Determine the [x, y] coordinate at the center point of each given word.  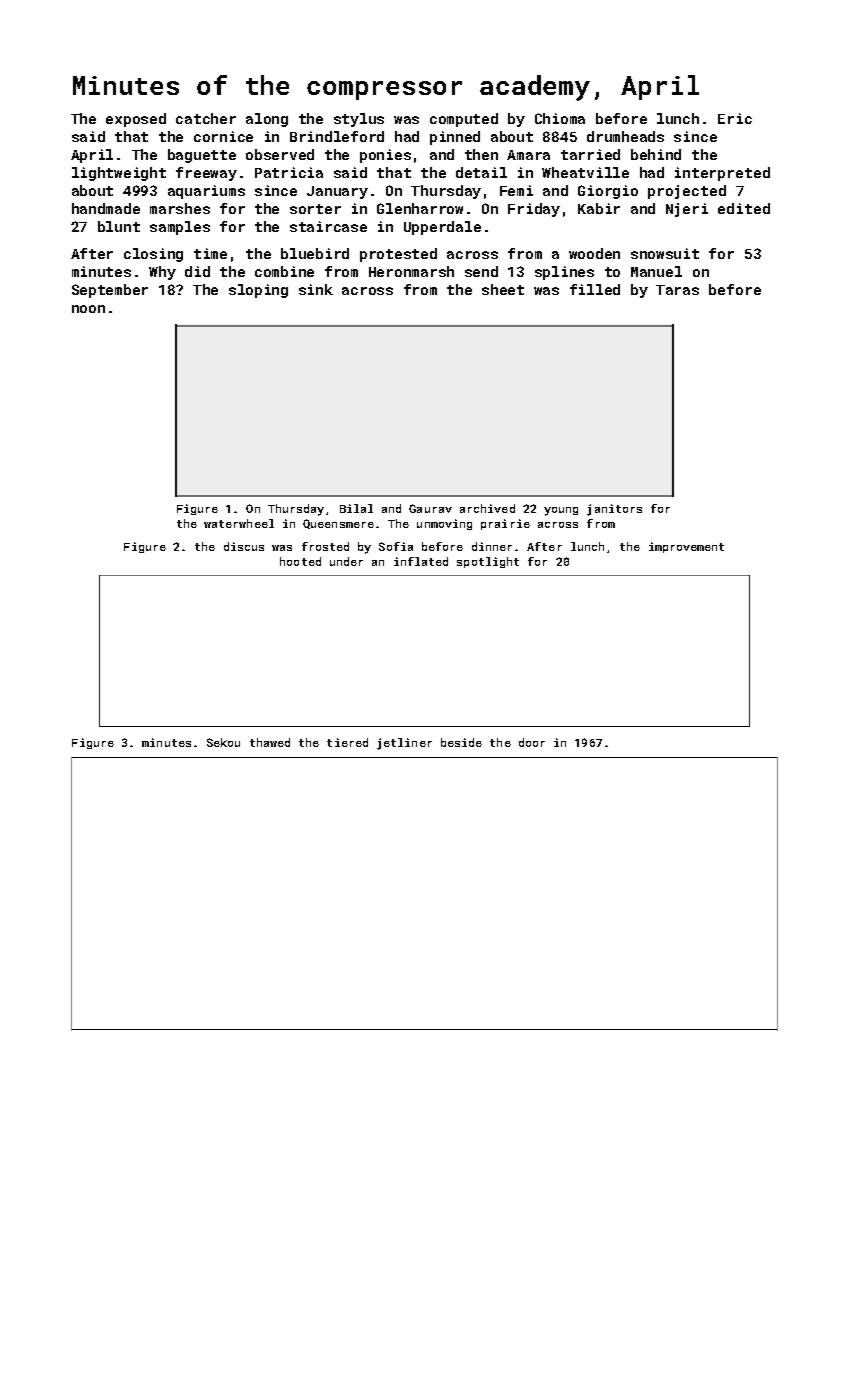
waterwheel [239, 523]
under [346, 561]
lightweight [119, 174]
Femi [516, 190]
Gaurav [430, 508]
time [210, 253]
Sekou [223, 742]
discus [244, 546]
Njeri [687, 210]
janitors [614, 510]
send [481, 271]
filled [595, 289]
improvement [686, 547]
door [532, 742]
